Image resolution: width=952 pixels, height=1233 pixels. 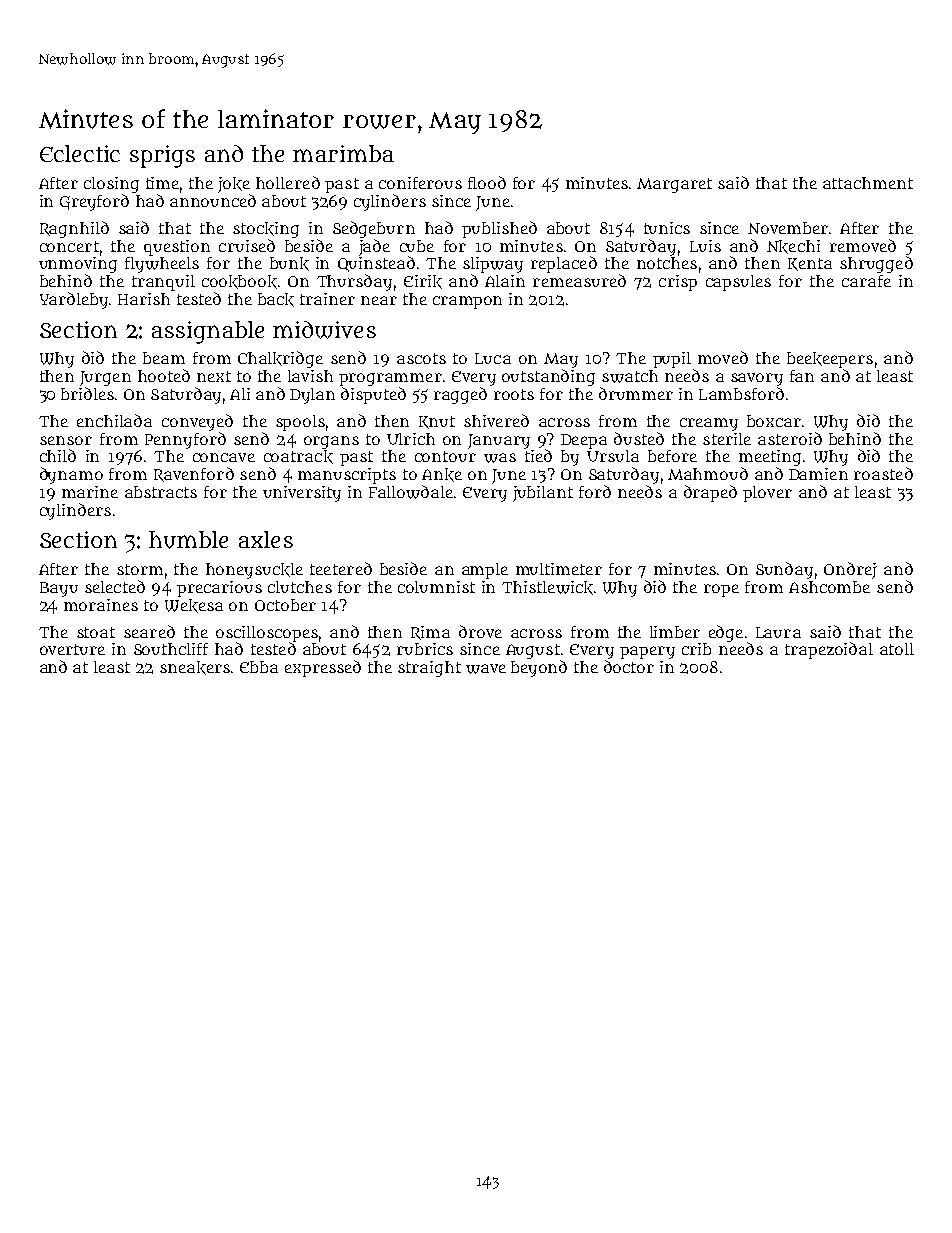 I want to click on attachment, so click(x=868, y=183).
